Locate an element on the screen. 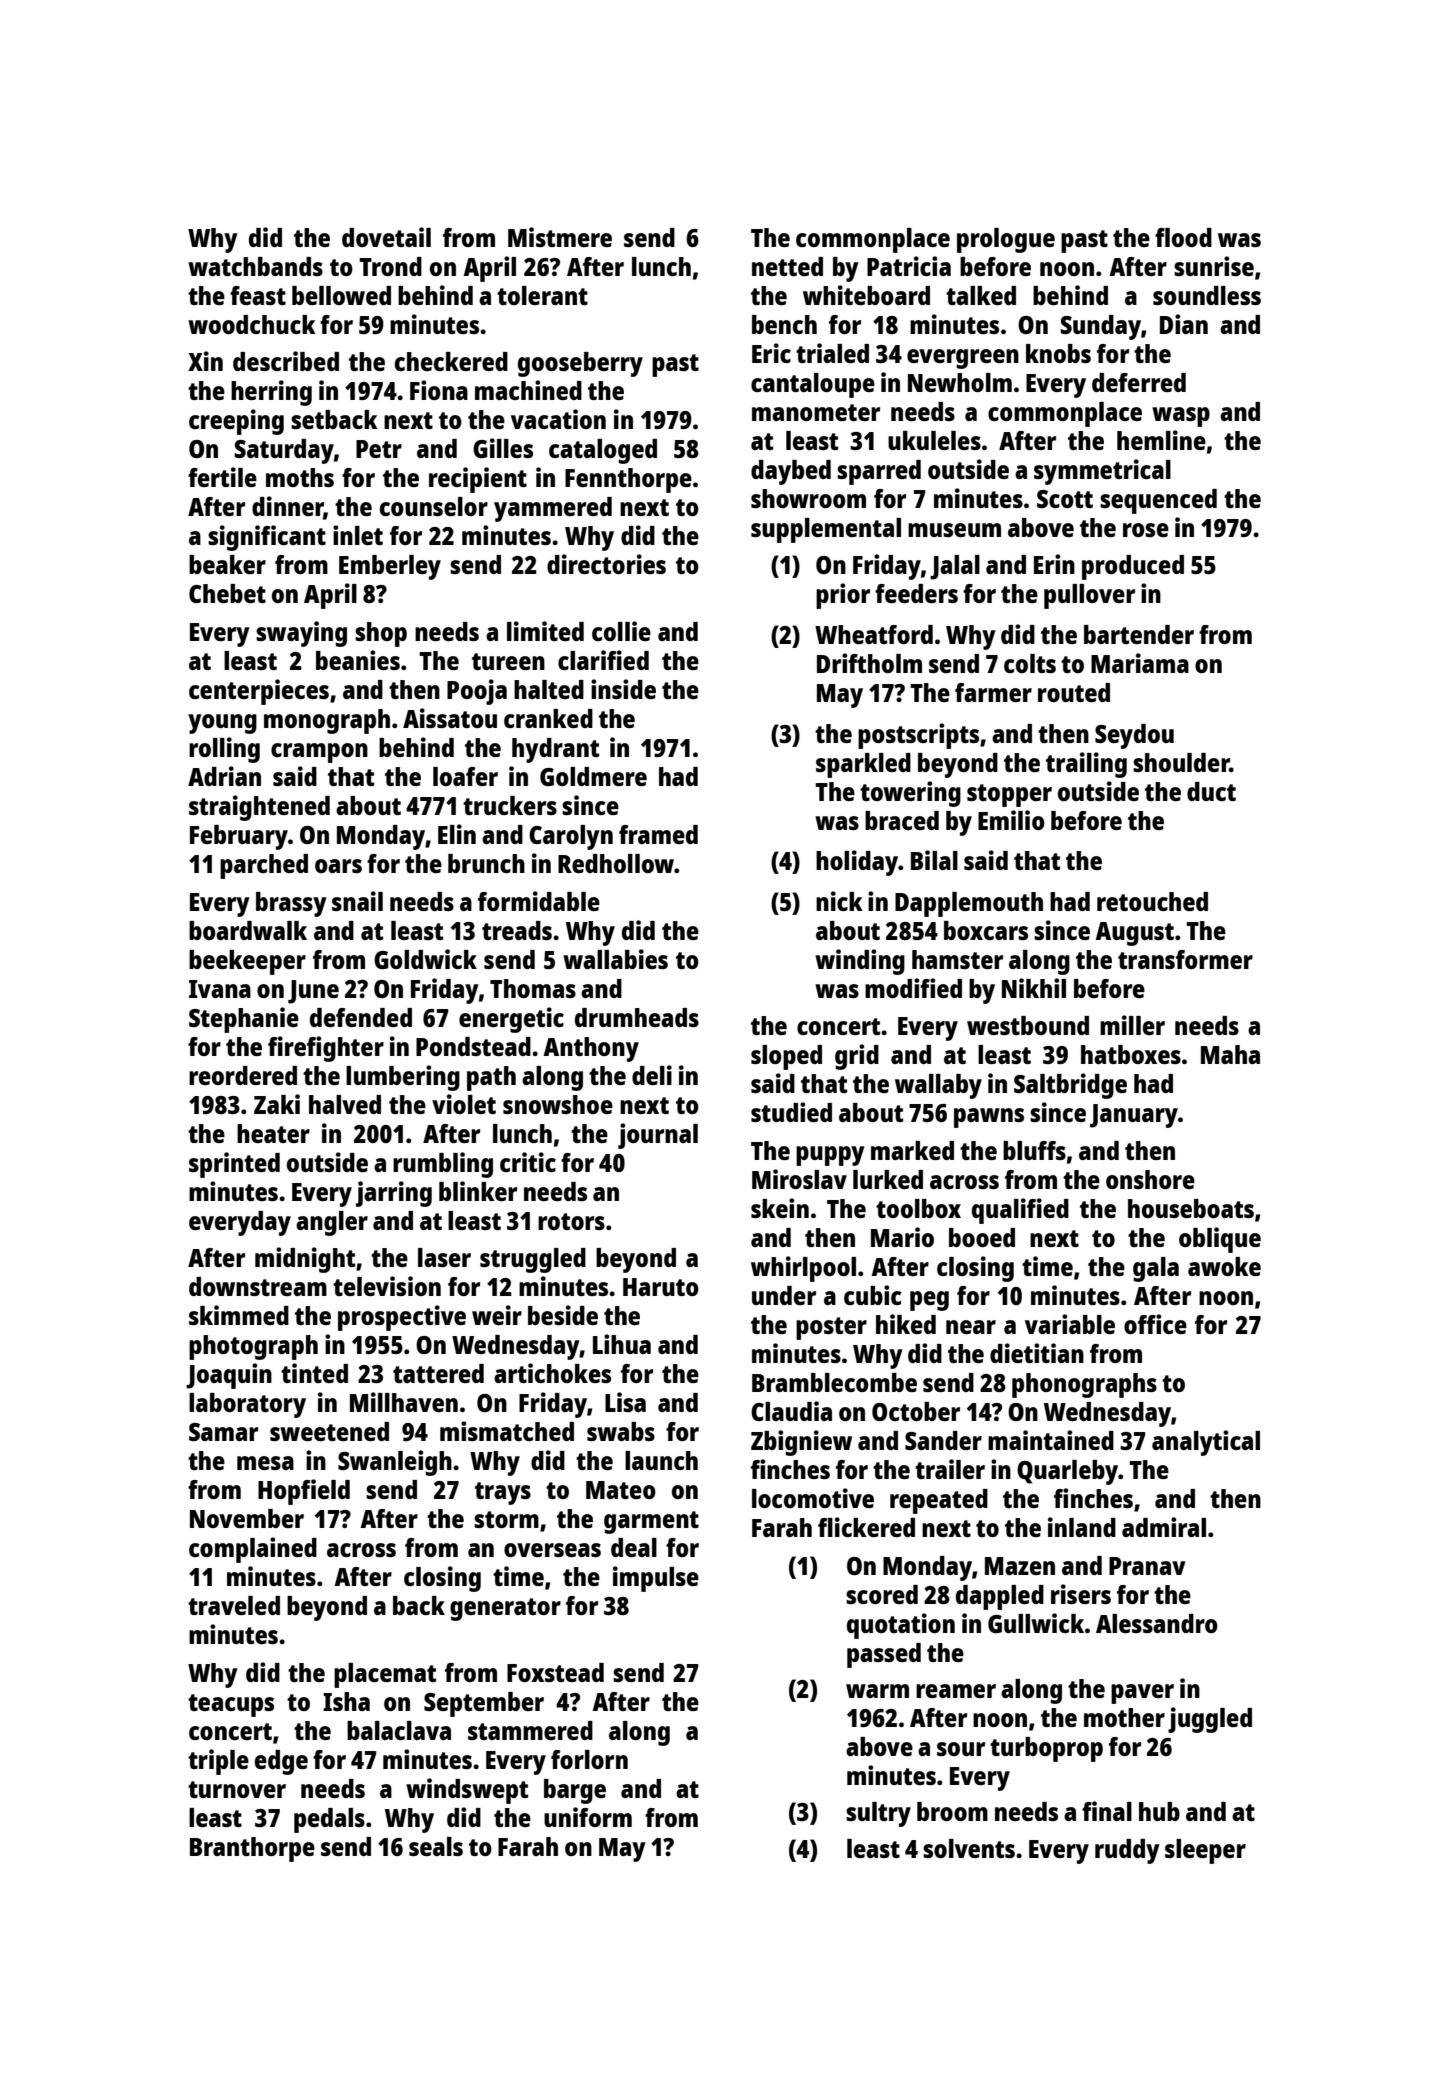  flood is located at coordinates (1183, 237).
